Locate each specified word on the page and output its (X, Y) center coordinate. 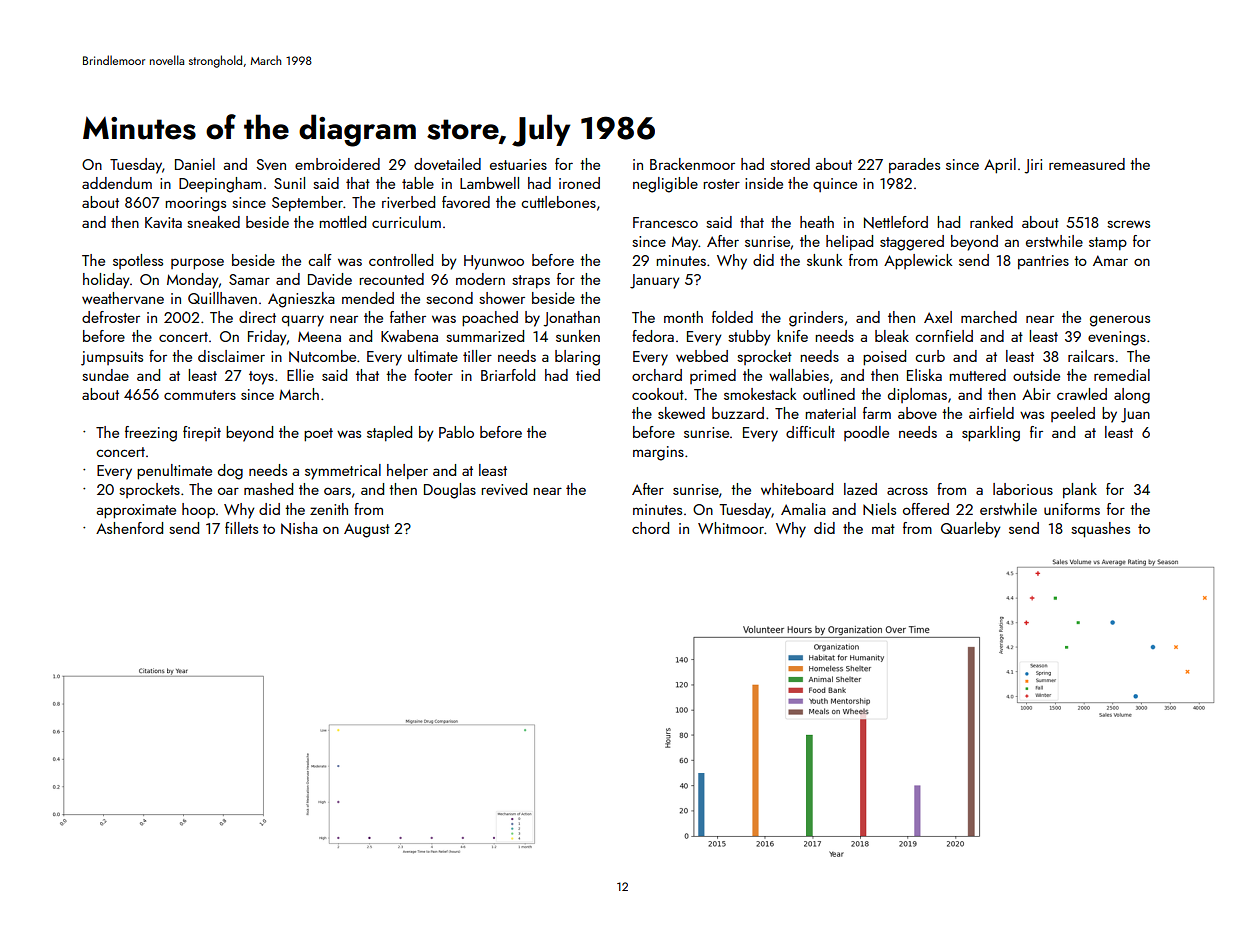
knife (792, 336)
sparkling (991, 434)
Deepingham (220, 185)
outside (1036, 375)
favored (466, 202)
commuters (200, 395)
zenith (329, 509)
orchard (657, 375)
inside (764, 183)
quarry (303, 321)
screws (1128, 224)
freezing (151, 434)
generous (1120, 321)
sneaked (213, 222)
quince (835, 185)
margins (658, 453)
